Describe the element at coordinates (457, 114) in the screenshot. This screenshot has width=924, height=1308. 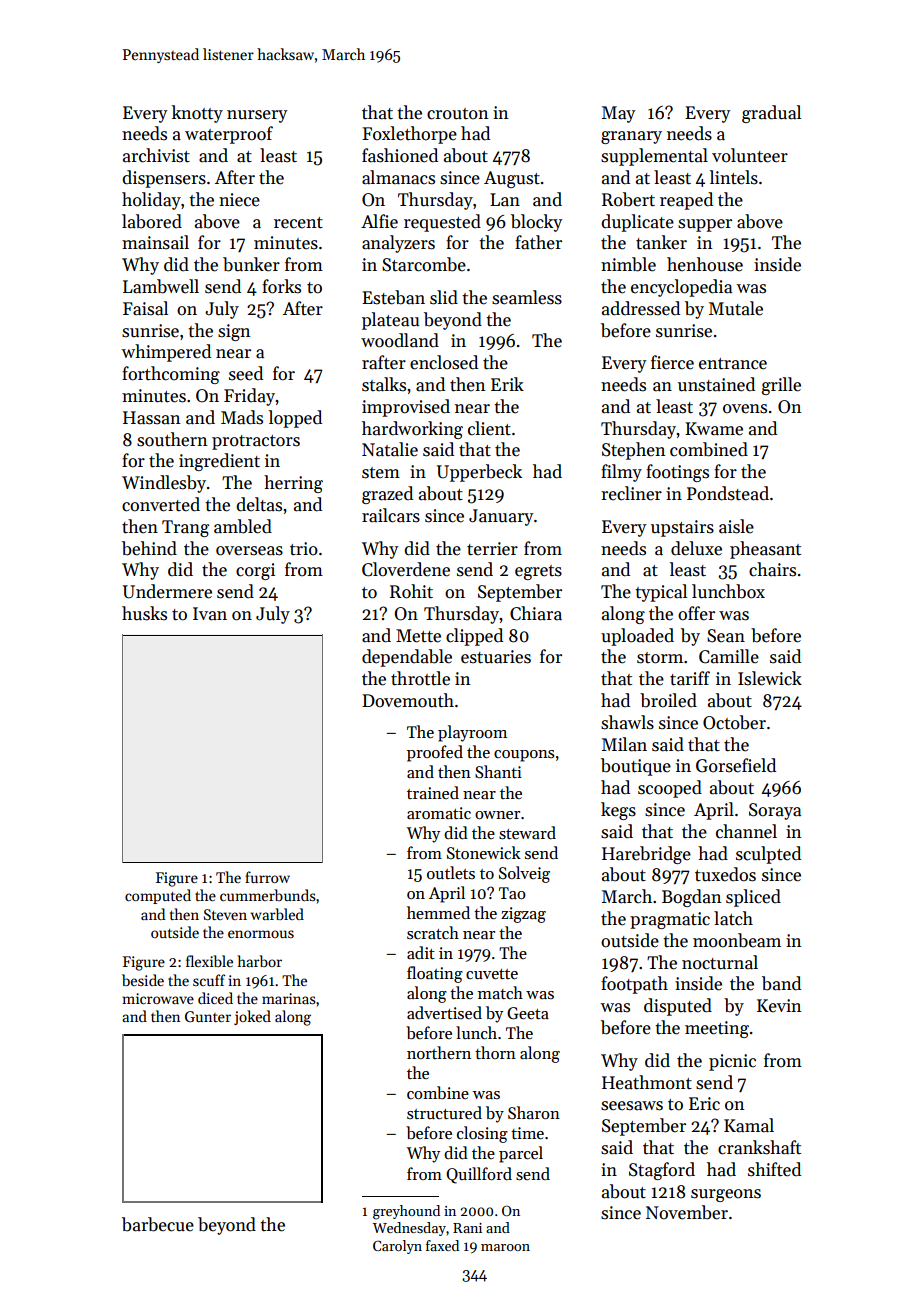
I see `crouton` at that location.
